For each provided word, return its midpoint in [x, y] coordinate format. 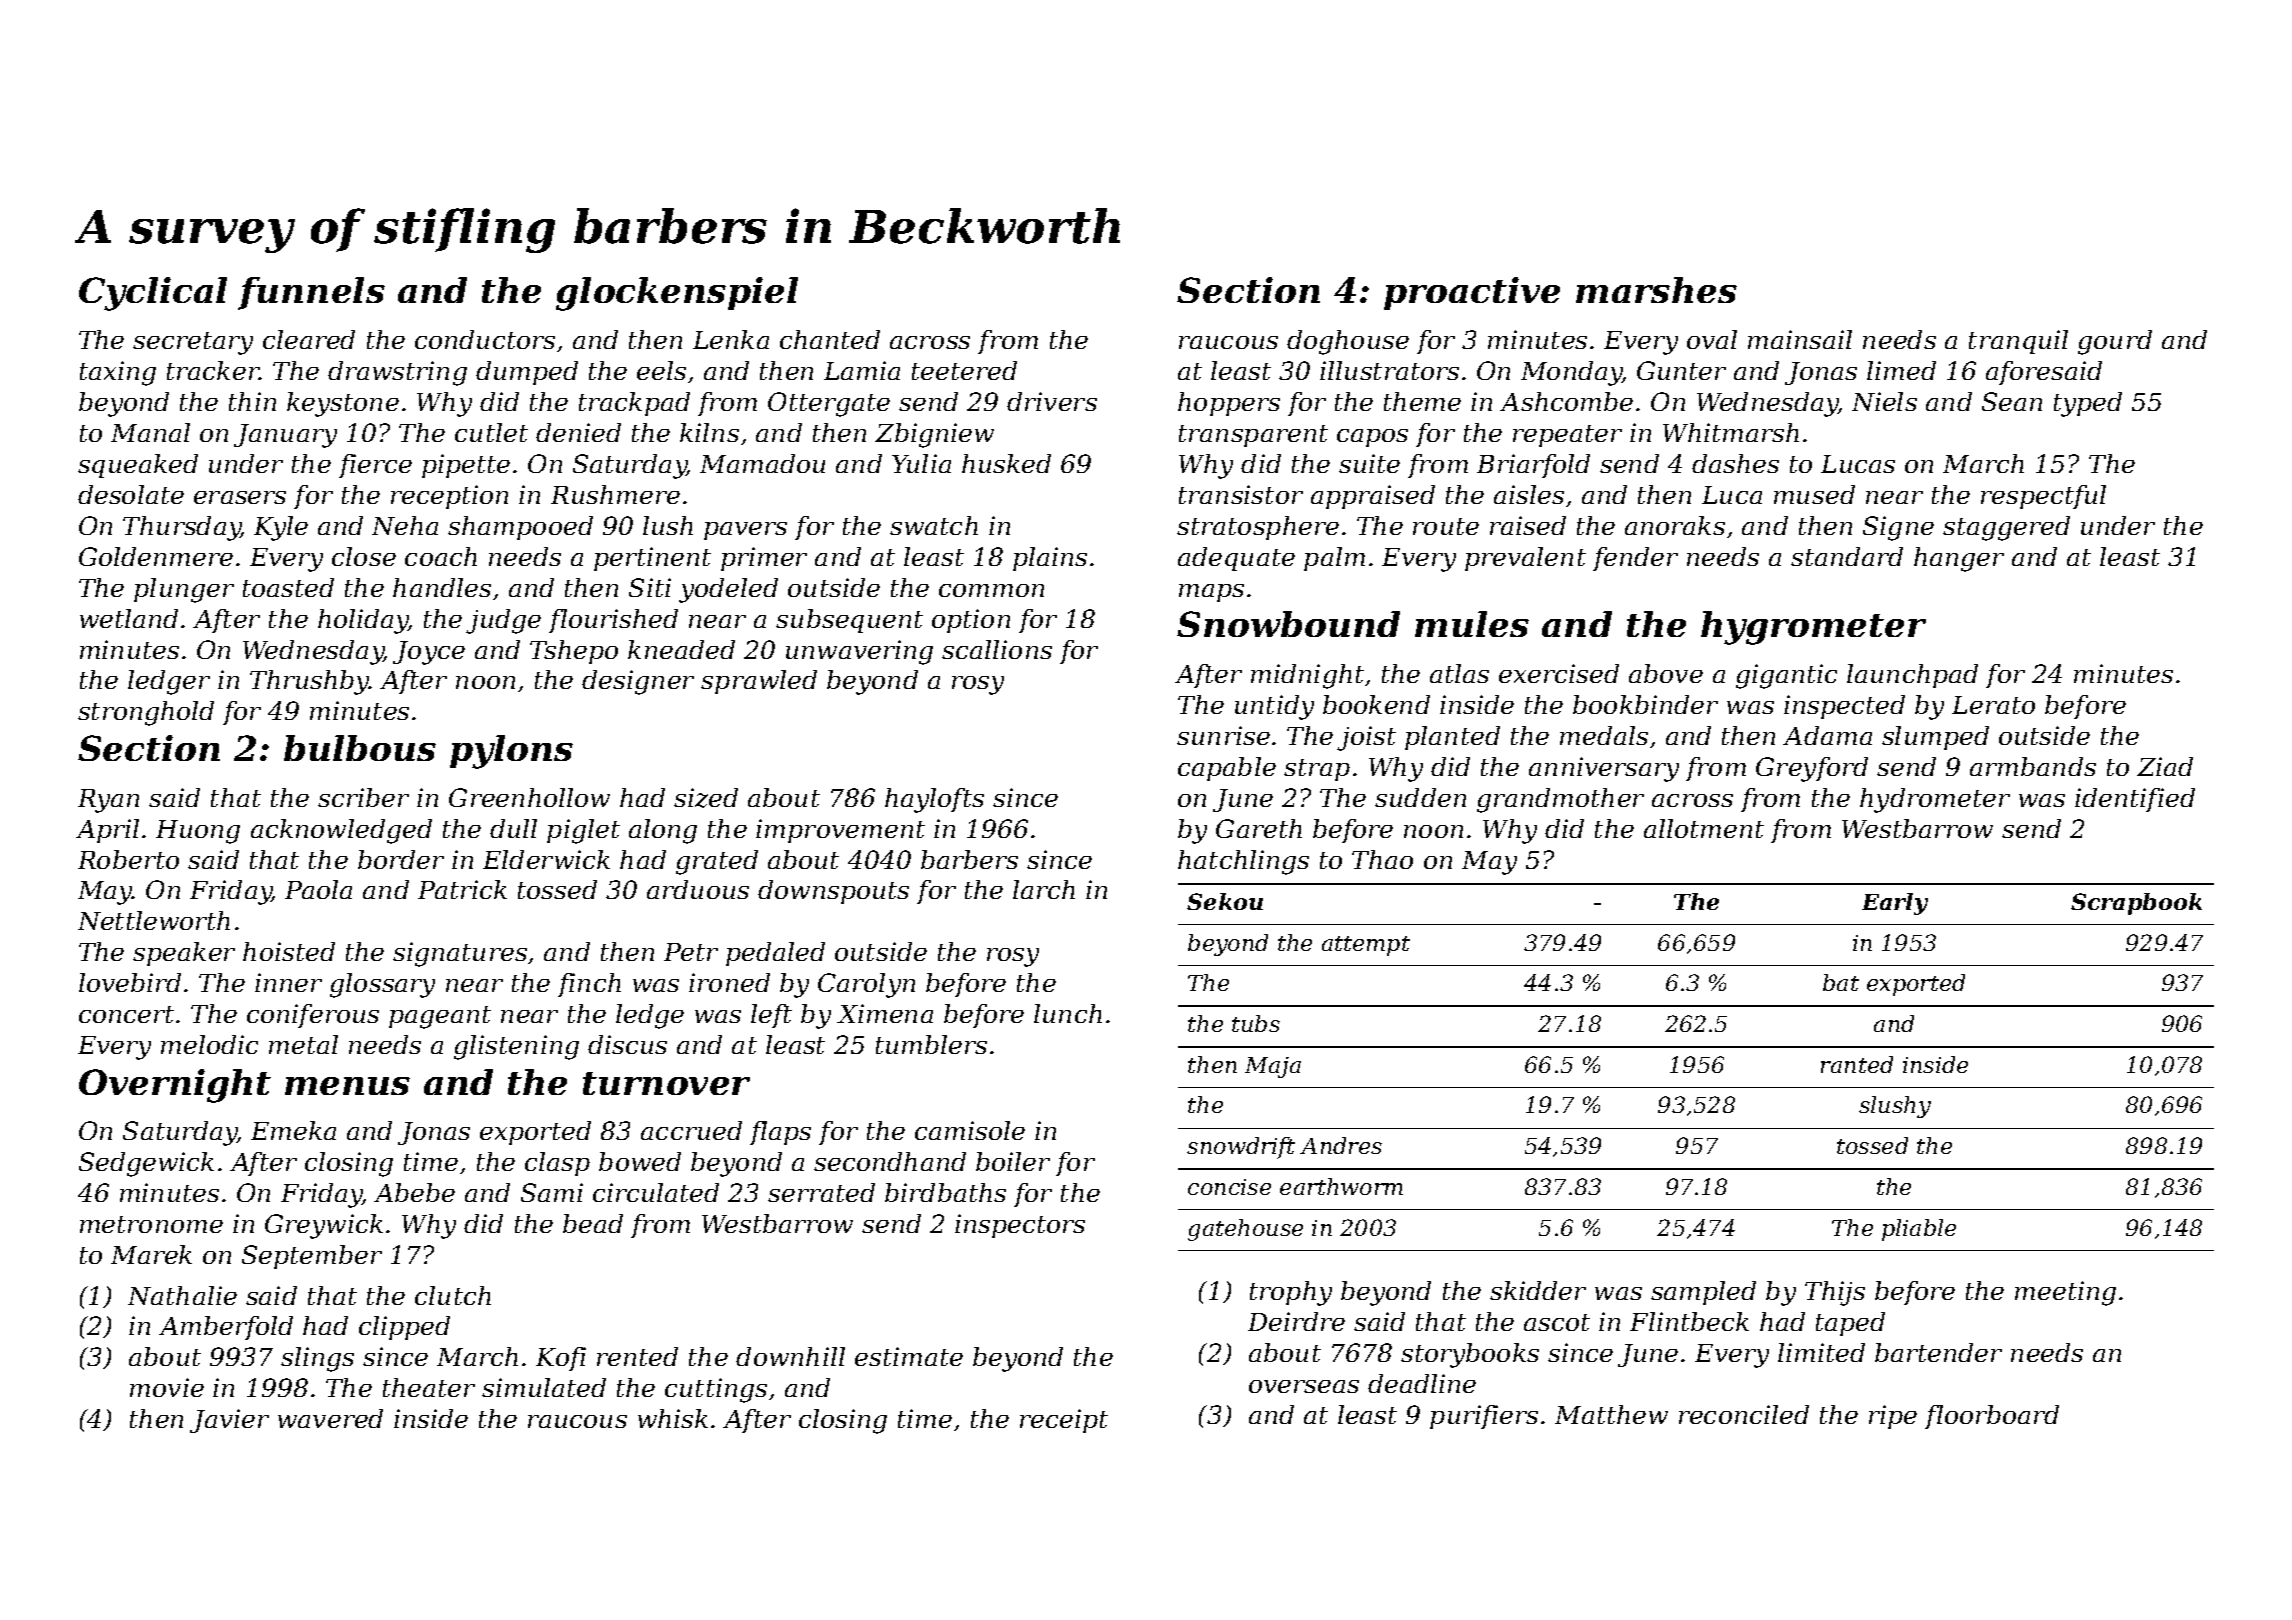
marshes [1656, 290]
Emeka [293, 1130]
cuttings [716, 1390]
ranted [1857, 1064]
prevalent [1525, 559]
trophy [1291, 1293]
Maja [1273, 1067]
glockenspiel [677, 294]
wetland [129, 618]
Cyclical [153, 294]
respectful [2043, 497]
